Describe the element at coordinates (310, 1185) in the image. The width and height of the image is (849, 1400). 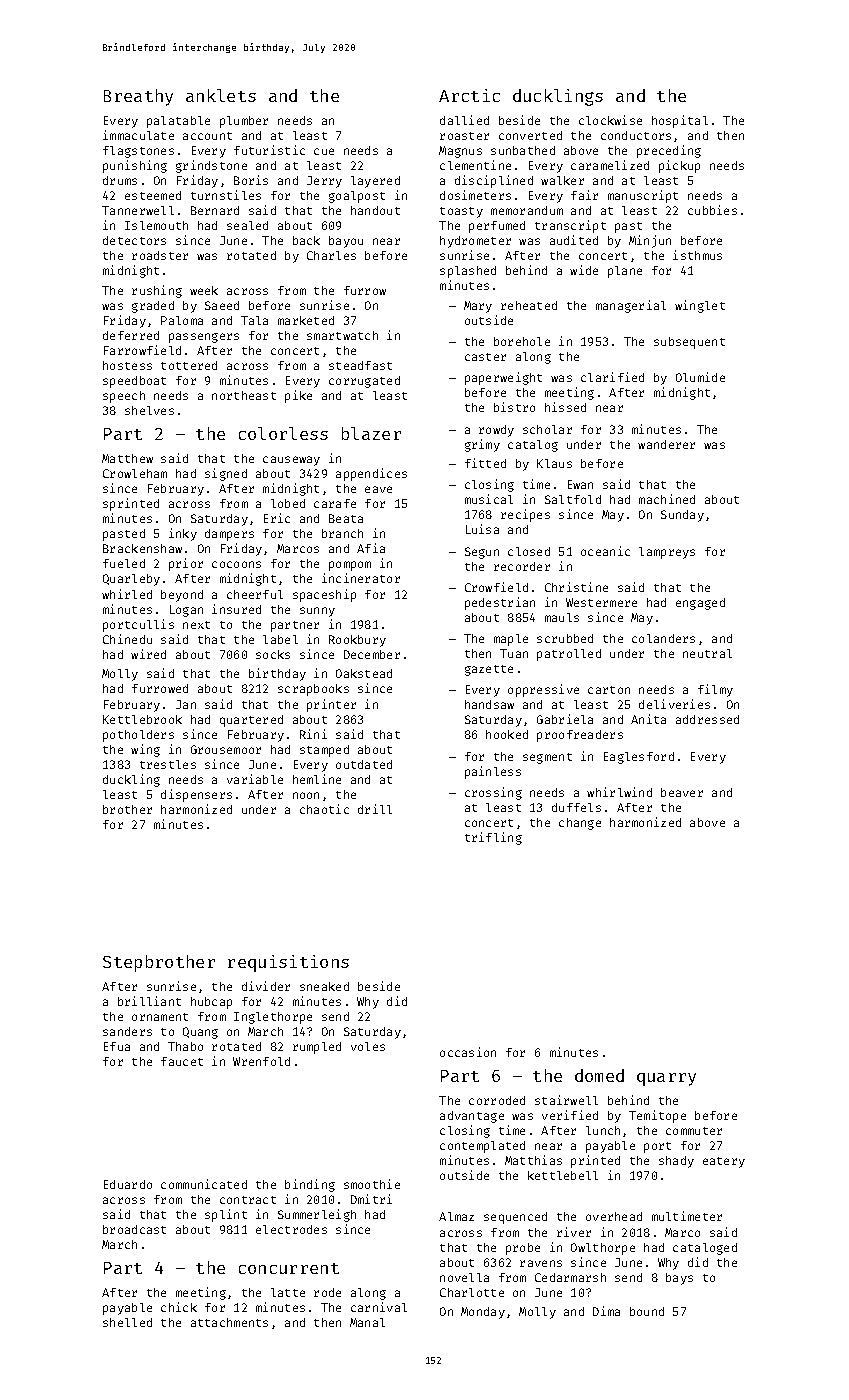
I see `binding` at that location.
